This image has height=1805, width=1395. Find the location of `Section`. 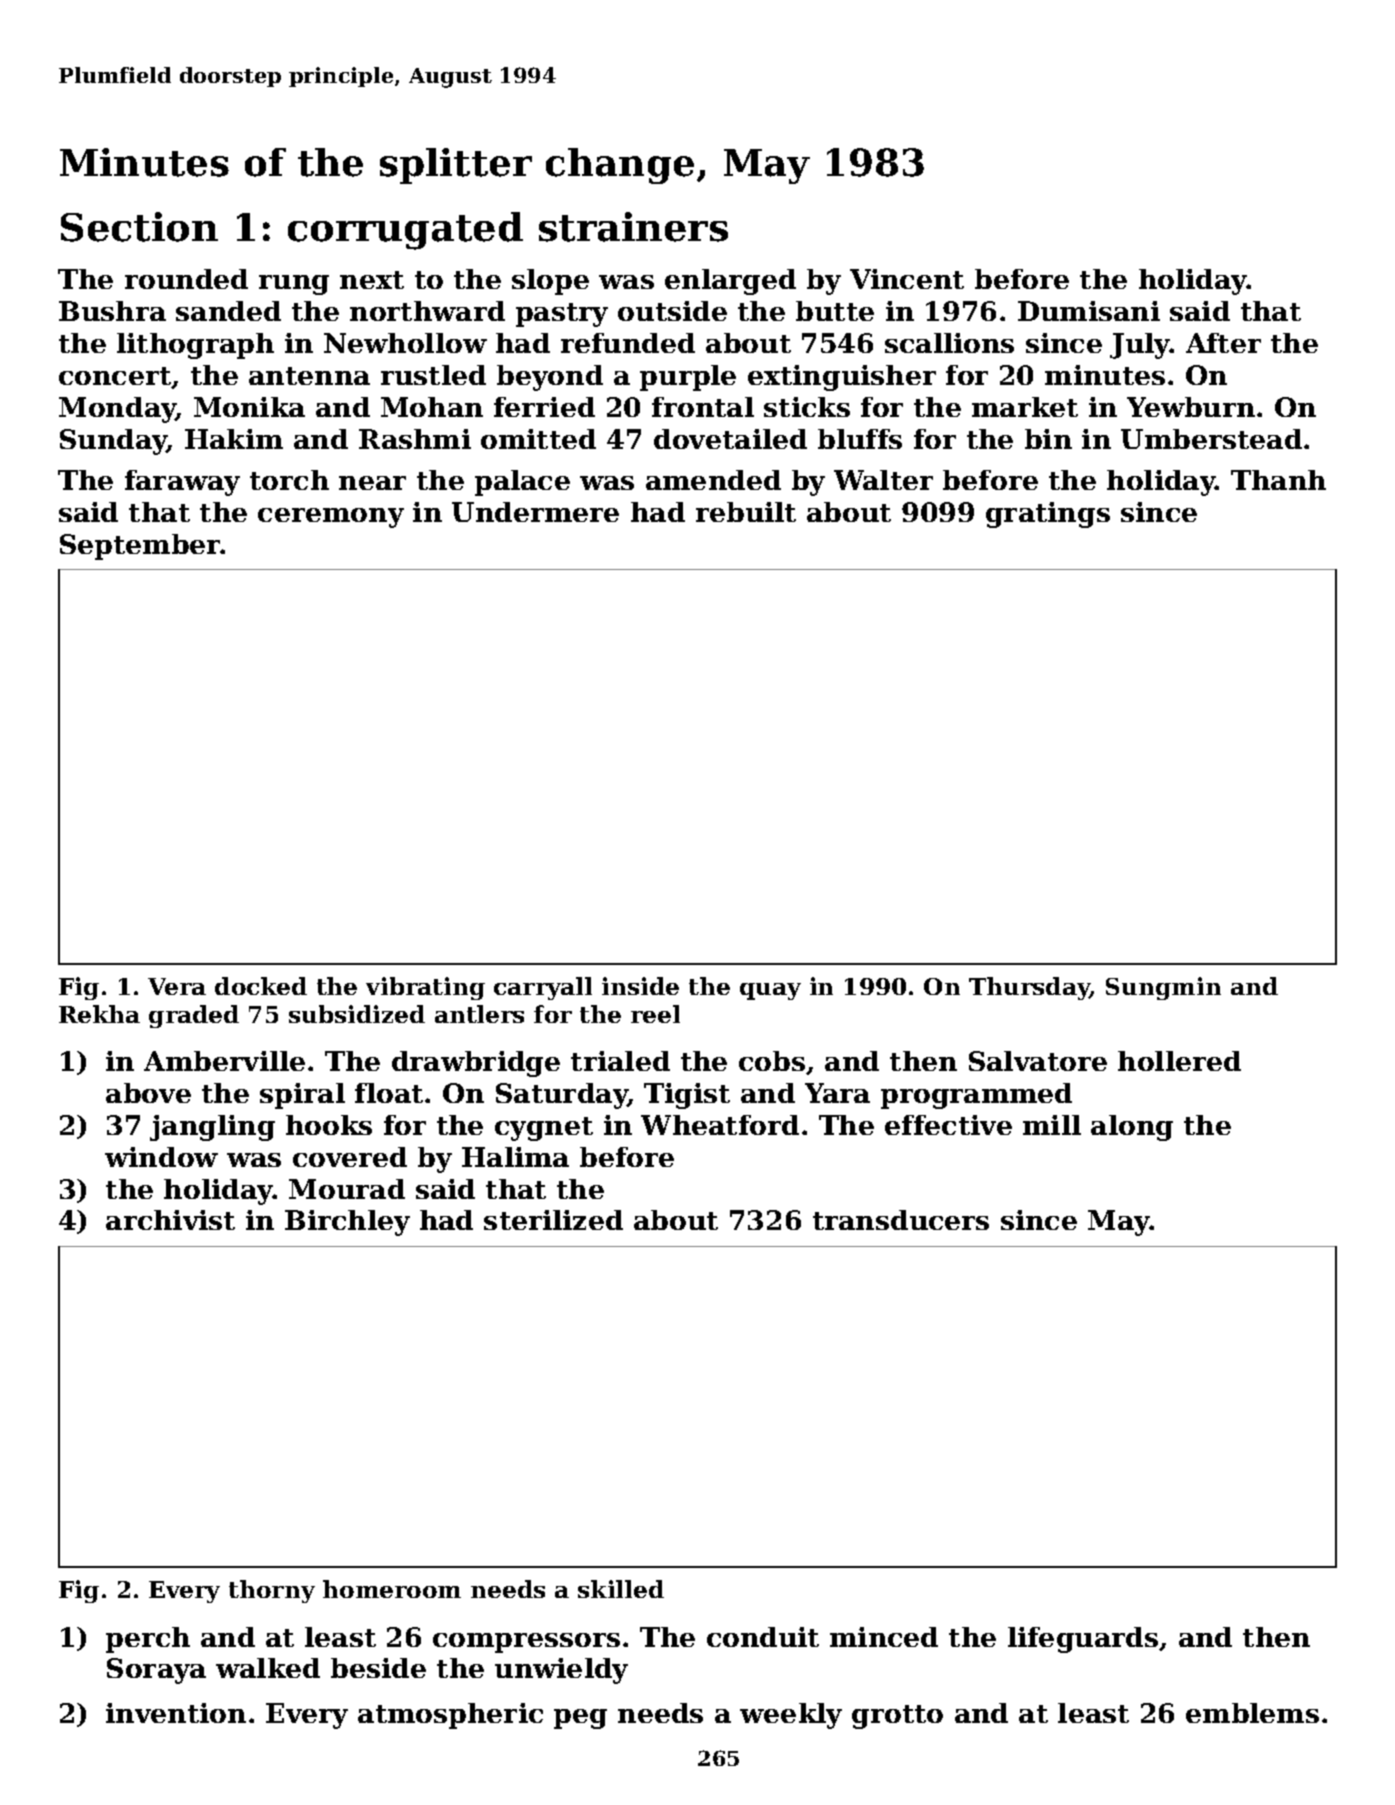

Section is located at coordinates (139, 227).
